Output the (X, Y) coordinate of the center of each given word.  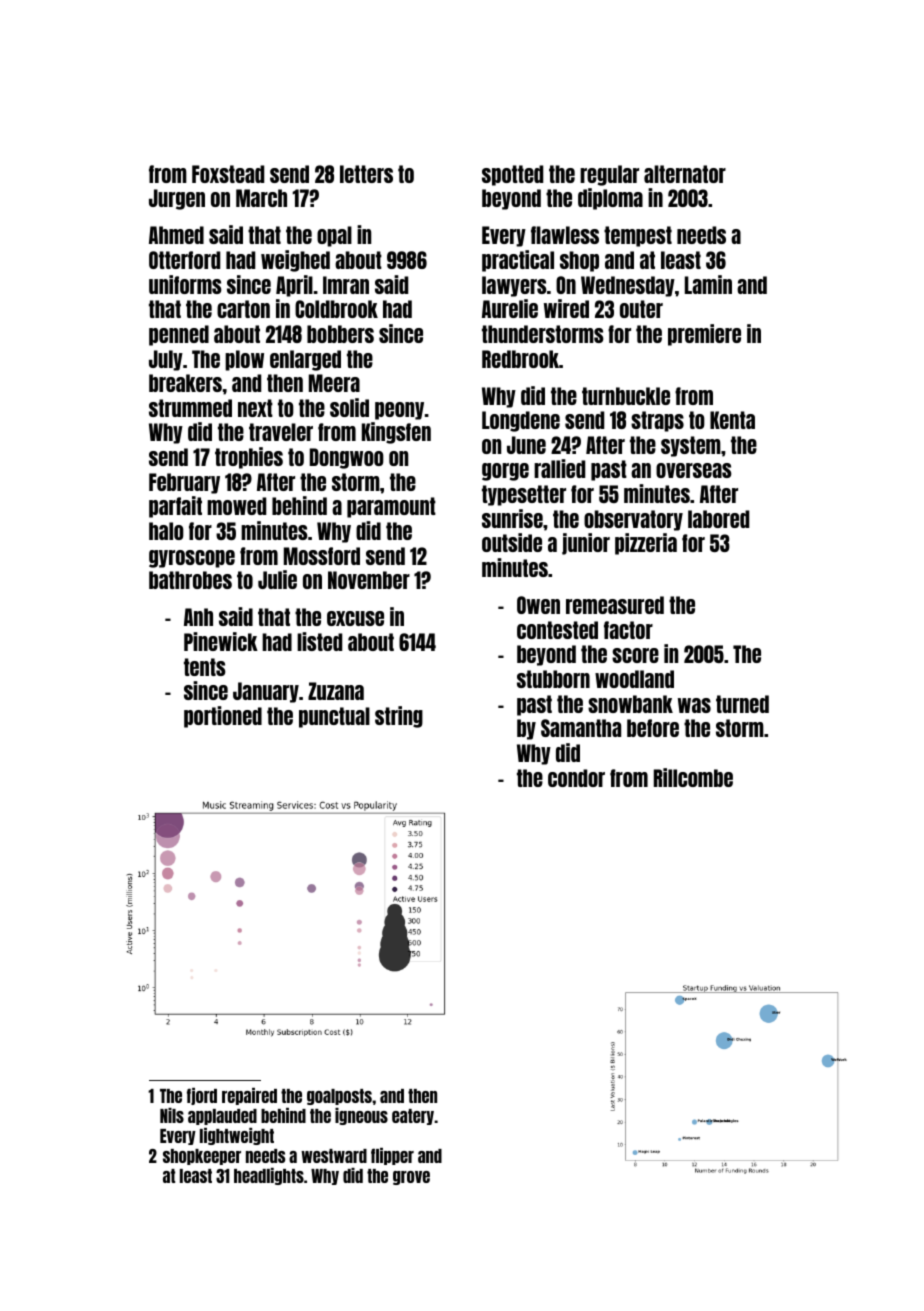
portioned (223, 717)
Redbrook (520, 359)
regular (609, 175)
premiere (704, 335)
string (399, 717)
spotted (512, 175)
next (255, 408)
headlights (269, 1176)
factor (628, 630)
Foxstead (228, 174)
